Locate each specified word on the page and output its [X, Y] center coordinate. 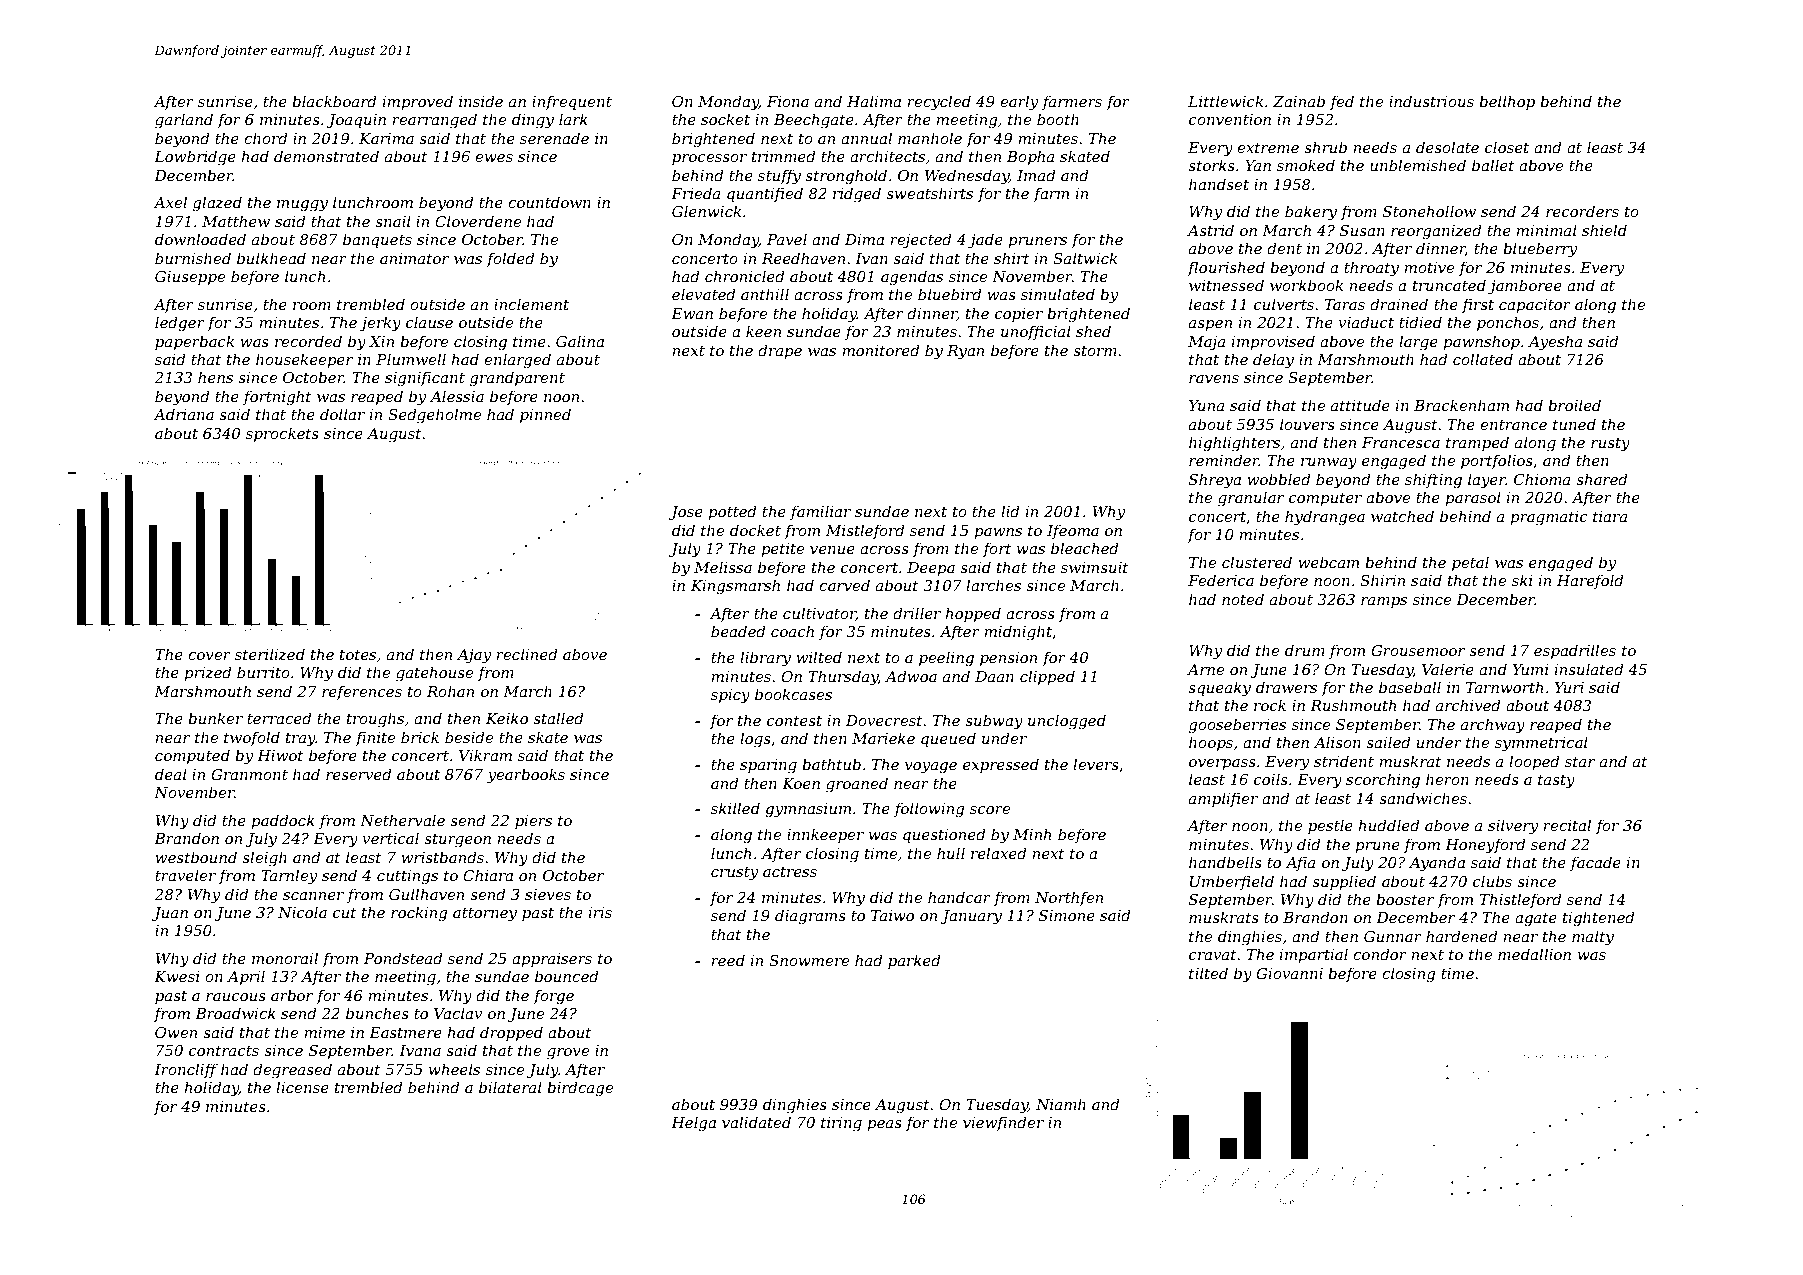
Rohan [450, 691]
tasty [1556, 782]
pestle [1330, 826]
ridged [857, 195]
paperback [194, 342]
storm [1095, 351]
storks [1211, 165]
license [302, 1087]
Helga [693, 1124]
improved [418, 102]
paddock [283, 821]
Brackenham [1461, 405]
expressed [1001, 765]
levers [1096, 764]
